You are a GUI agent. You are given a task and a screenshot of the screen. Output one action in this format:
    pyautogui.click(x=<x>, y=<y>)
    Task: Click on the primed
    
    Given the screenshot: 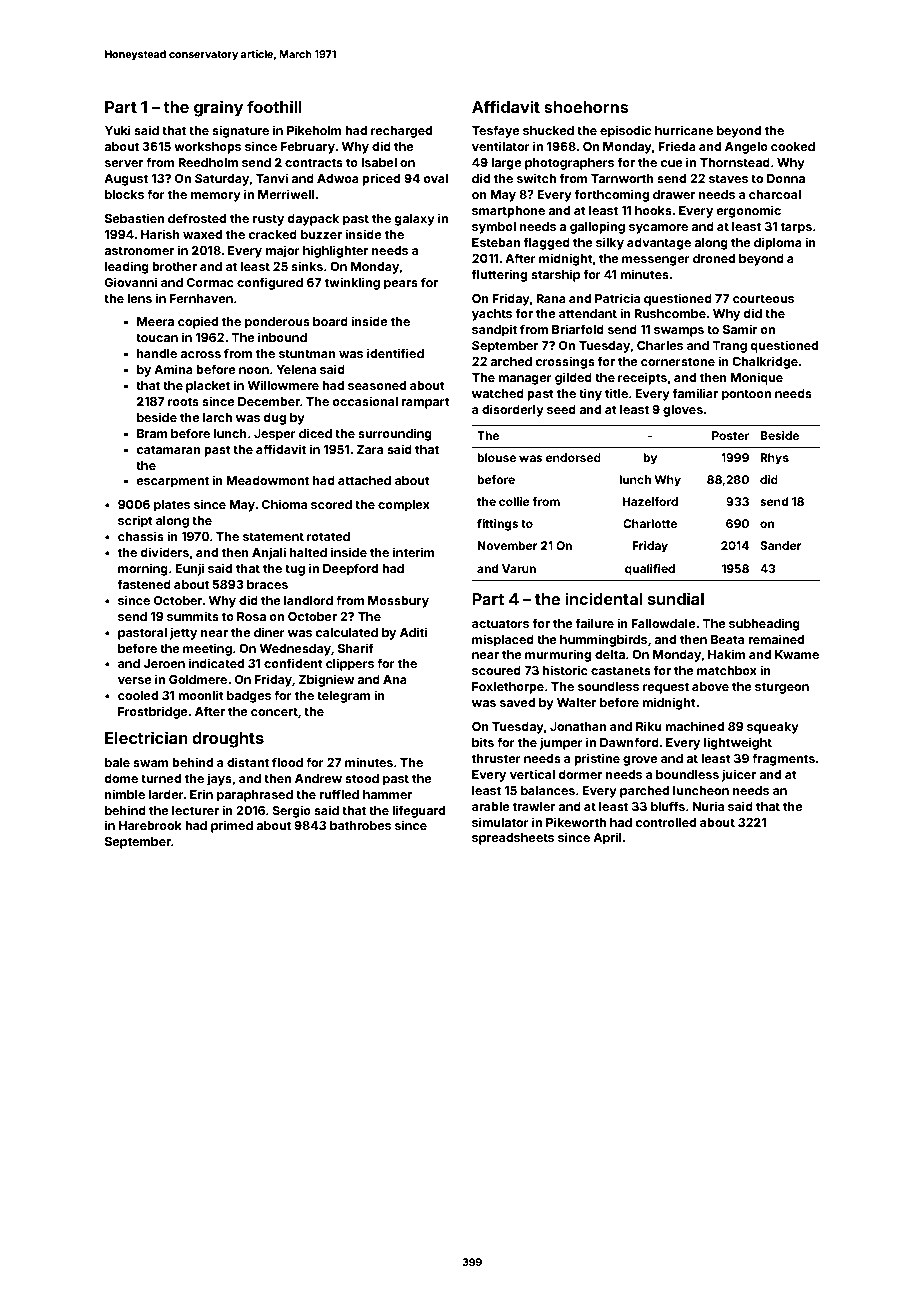 What is the action you would take?
    pyautogui.click(x=232, y=826)
